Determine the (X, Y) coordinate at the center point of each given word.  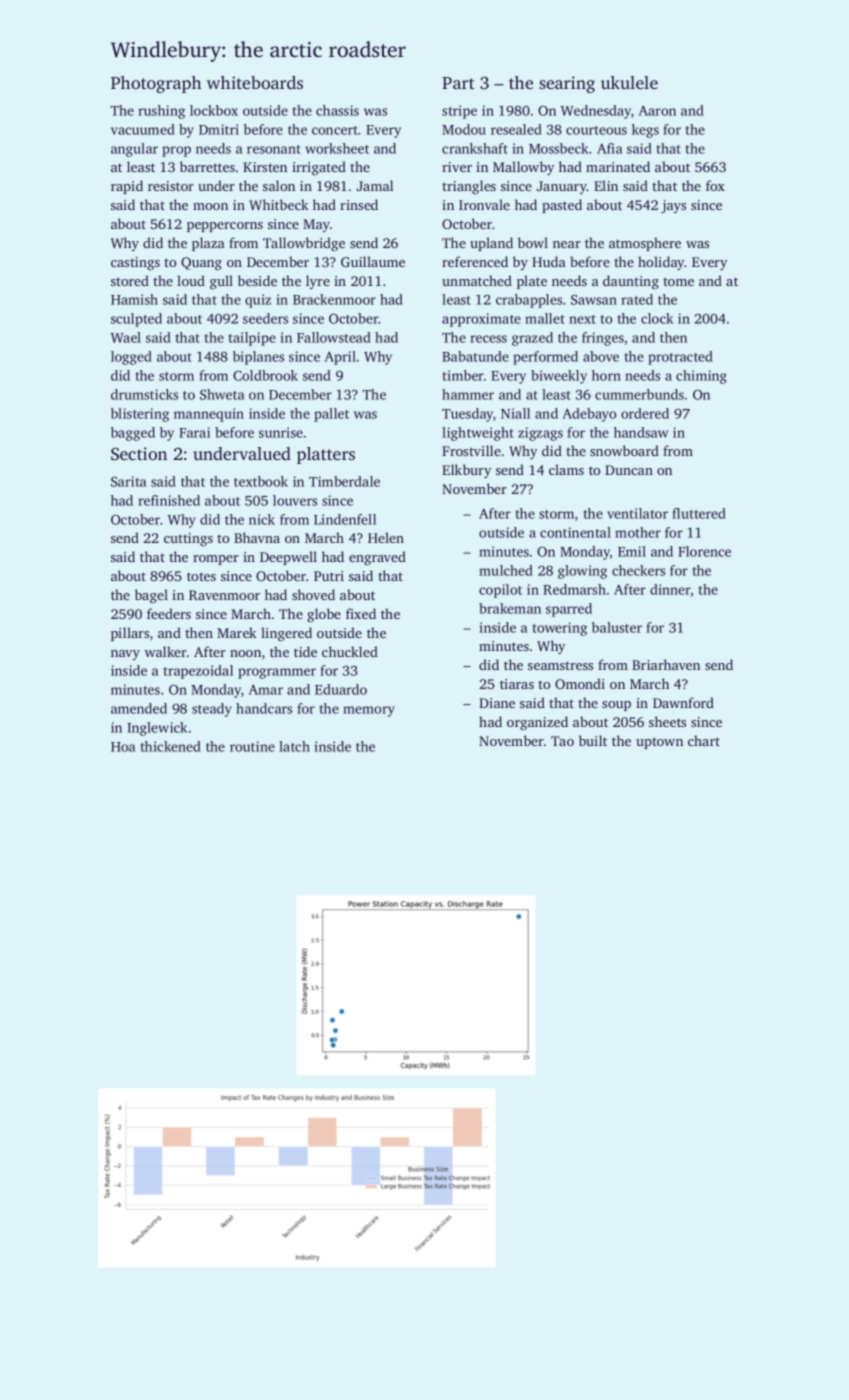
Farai (194, 432)
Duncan (629, 470)
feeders (169, 613)
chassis (337, 110)
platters (326, 455)
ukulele (629, 82)
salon (279, 185)
